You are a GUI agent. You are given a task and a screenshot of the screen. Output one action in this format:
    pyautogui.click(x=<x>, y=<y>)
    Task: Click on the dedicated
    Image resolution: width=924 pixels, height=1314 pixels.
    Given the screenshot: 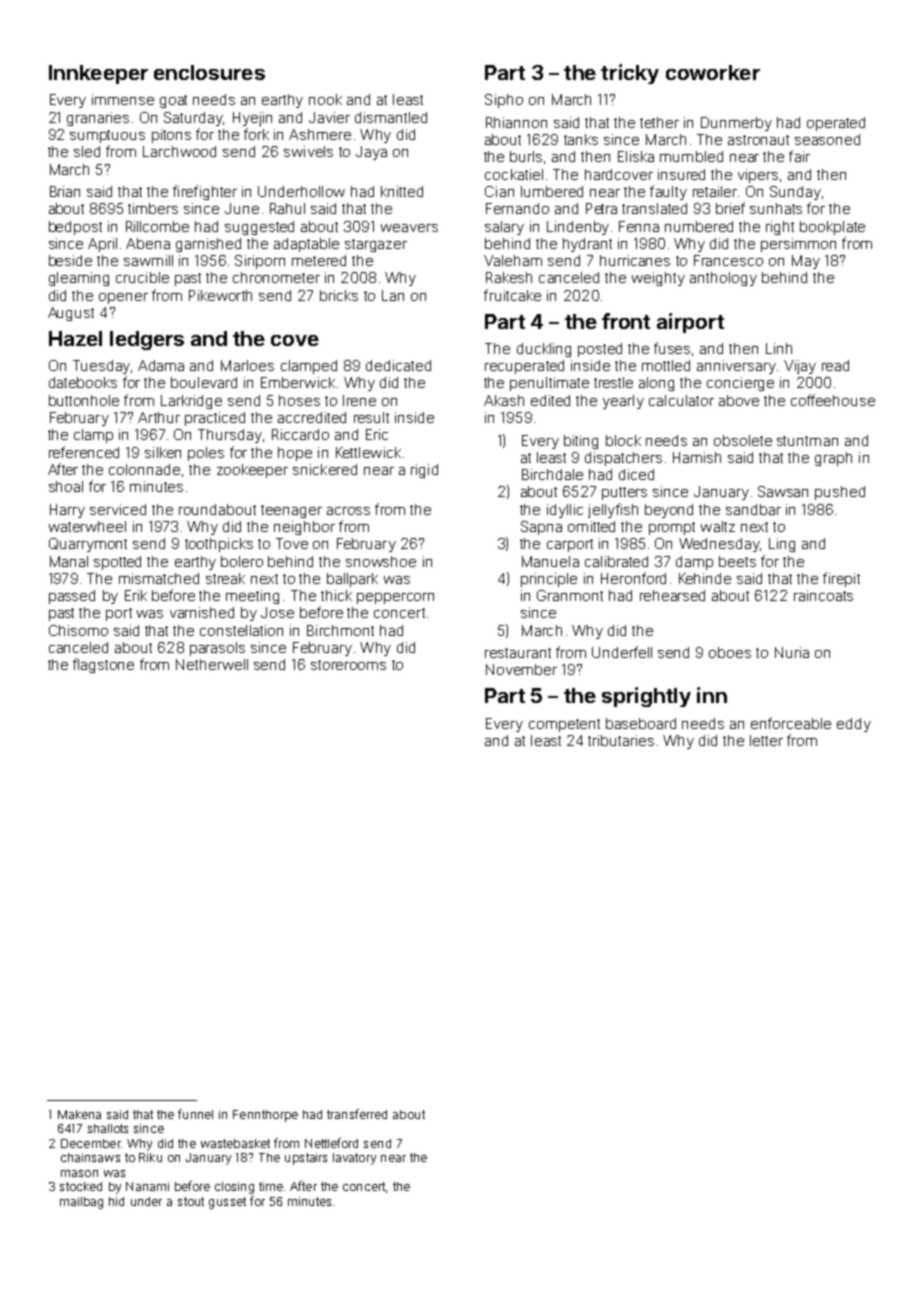 What is the action you would take?
    pyautogui.click(x=398, y=365)
